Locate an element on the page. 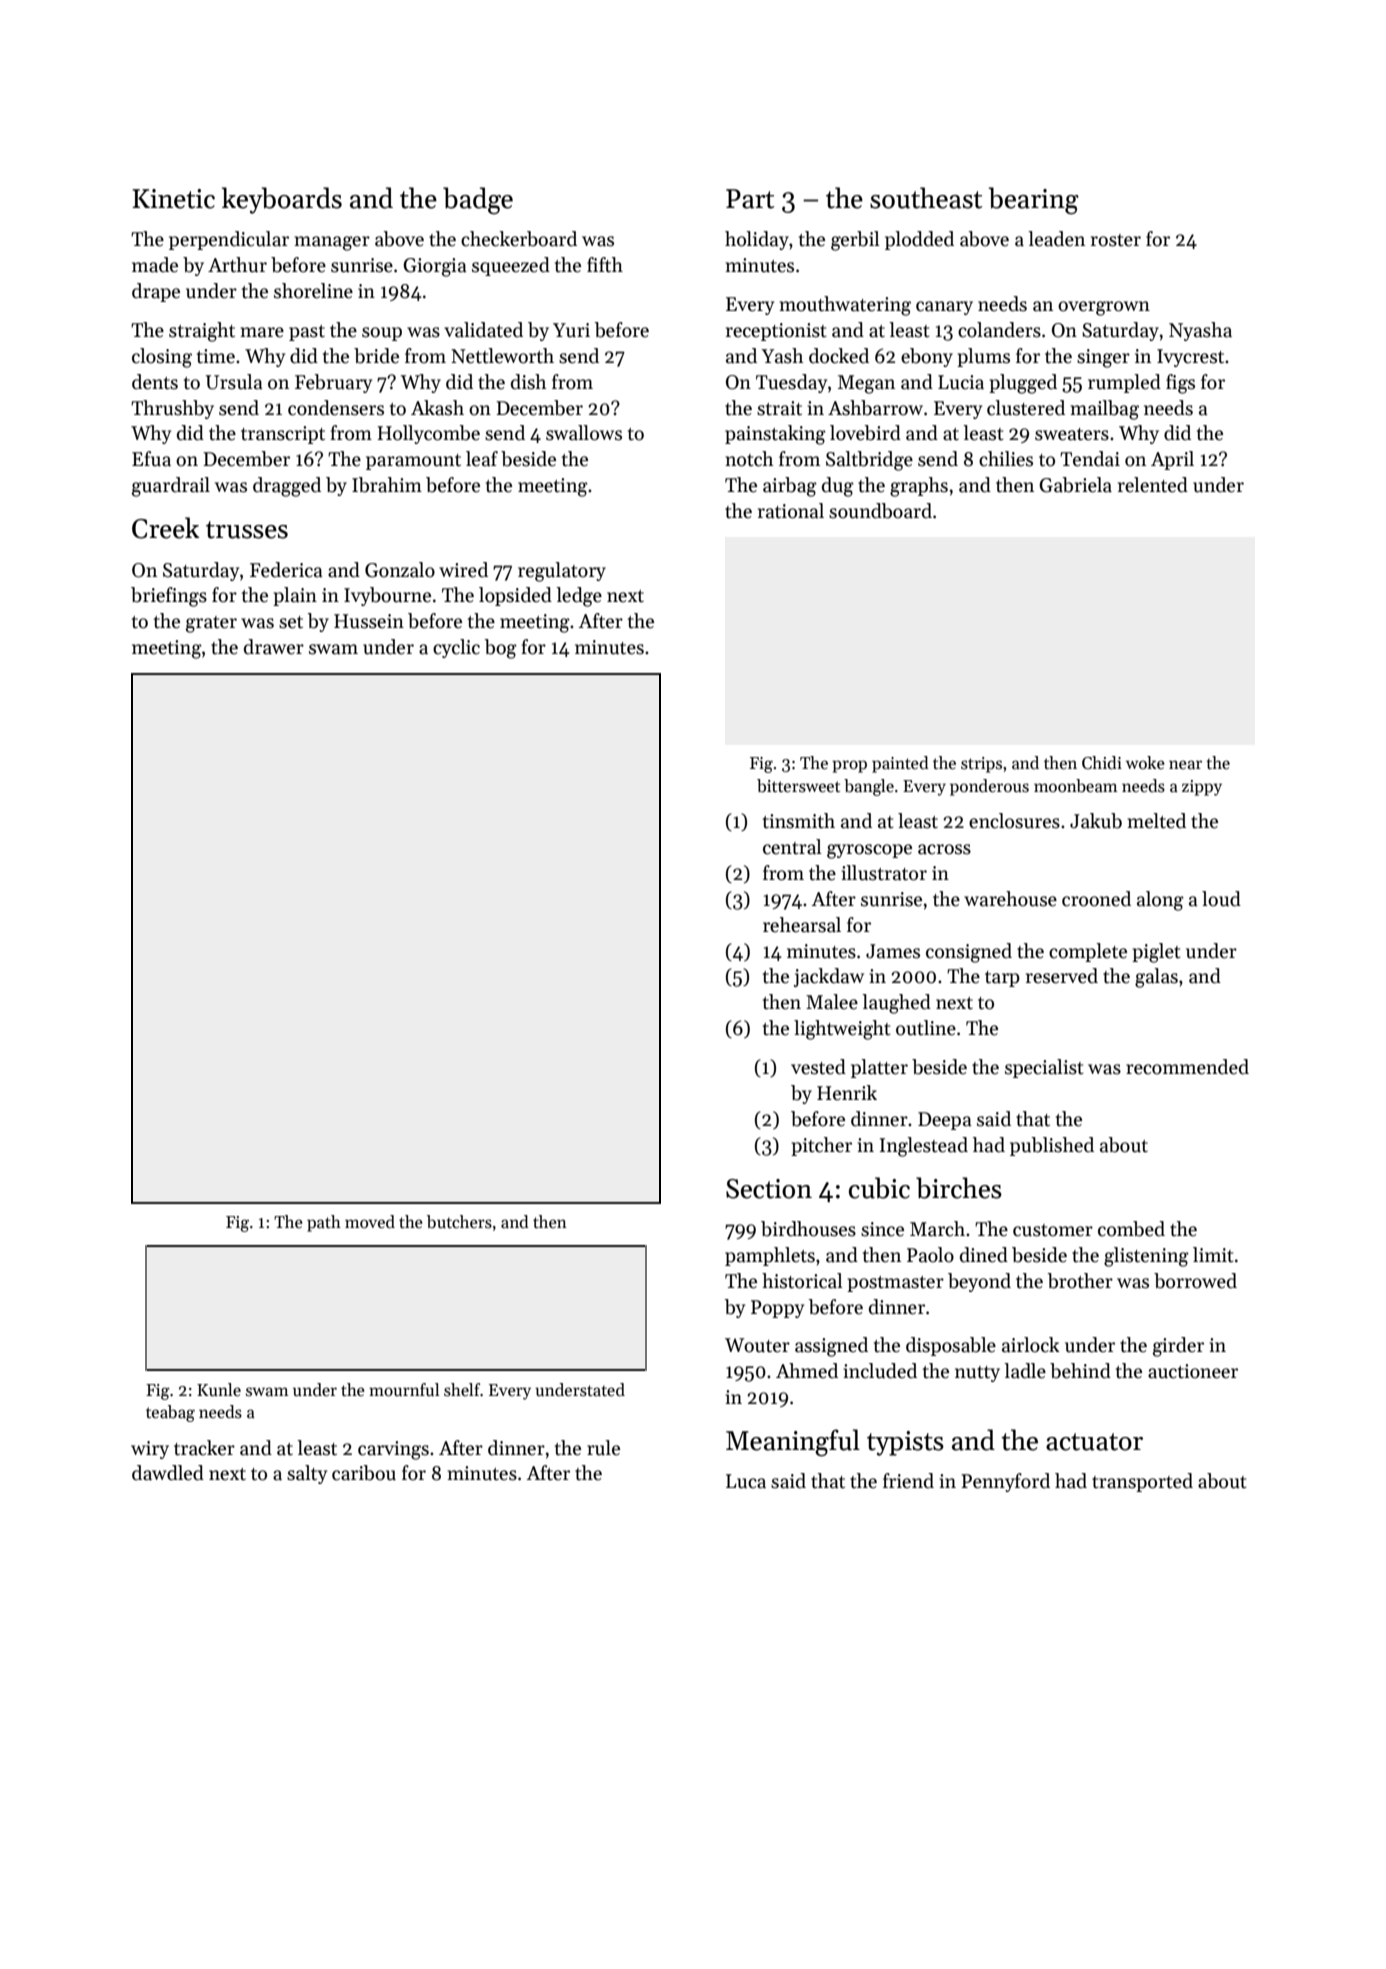 Image resolution: width=1386 pixels, height=1969 pixels. outline is located at coordinates (926, 1028).
